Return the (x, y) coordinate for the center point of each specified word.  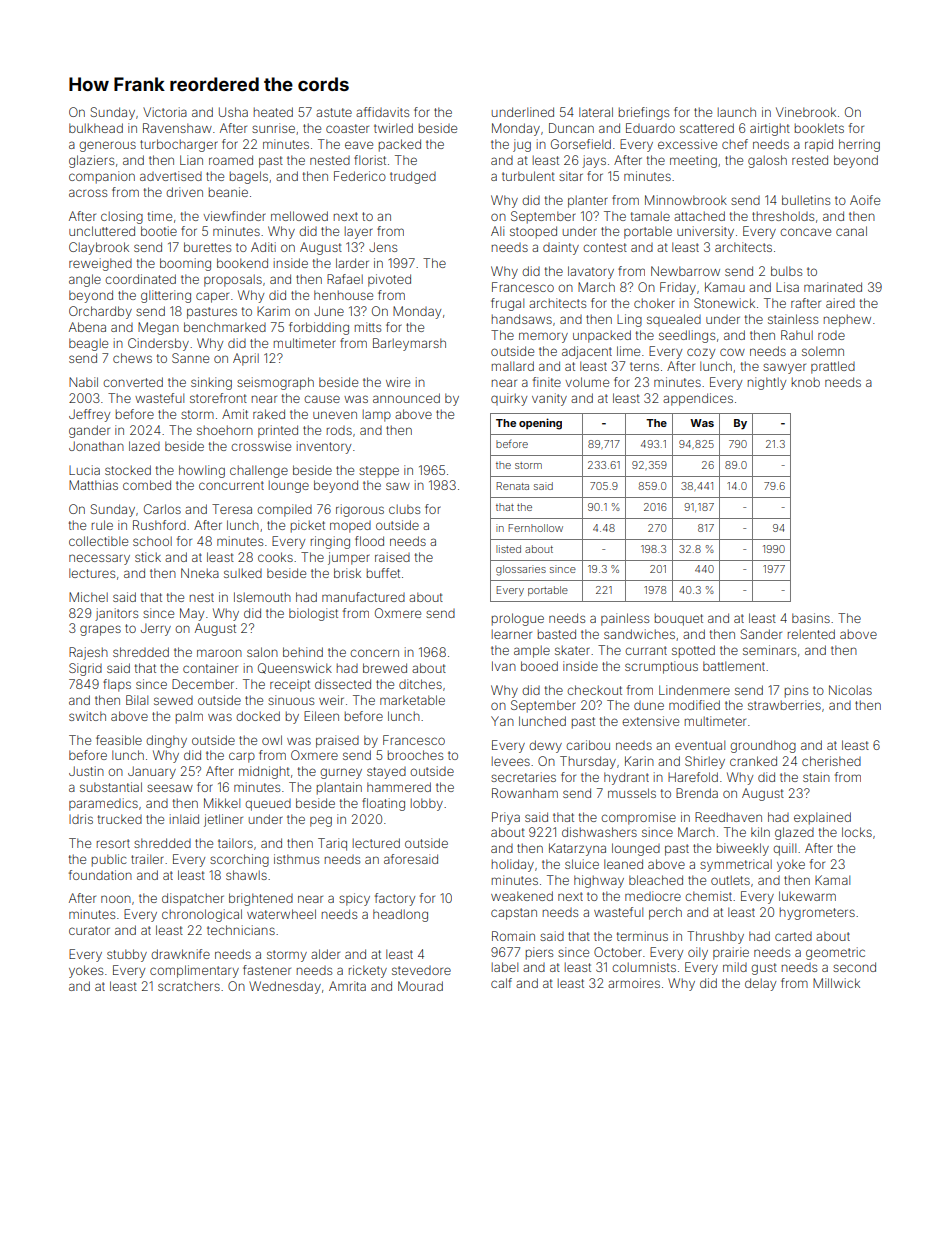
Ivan (504, 666)
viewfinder (234, 216)
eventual (700, 745)
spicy (354, 899)
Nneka (200, 573)
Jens (383, 247)
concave (805, 232)
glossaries (521, 570)
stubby (127, 955)
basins (811, 618)
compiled (284, 510)
